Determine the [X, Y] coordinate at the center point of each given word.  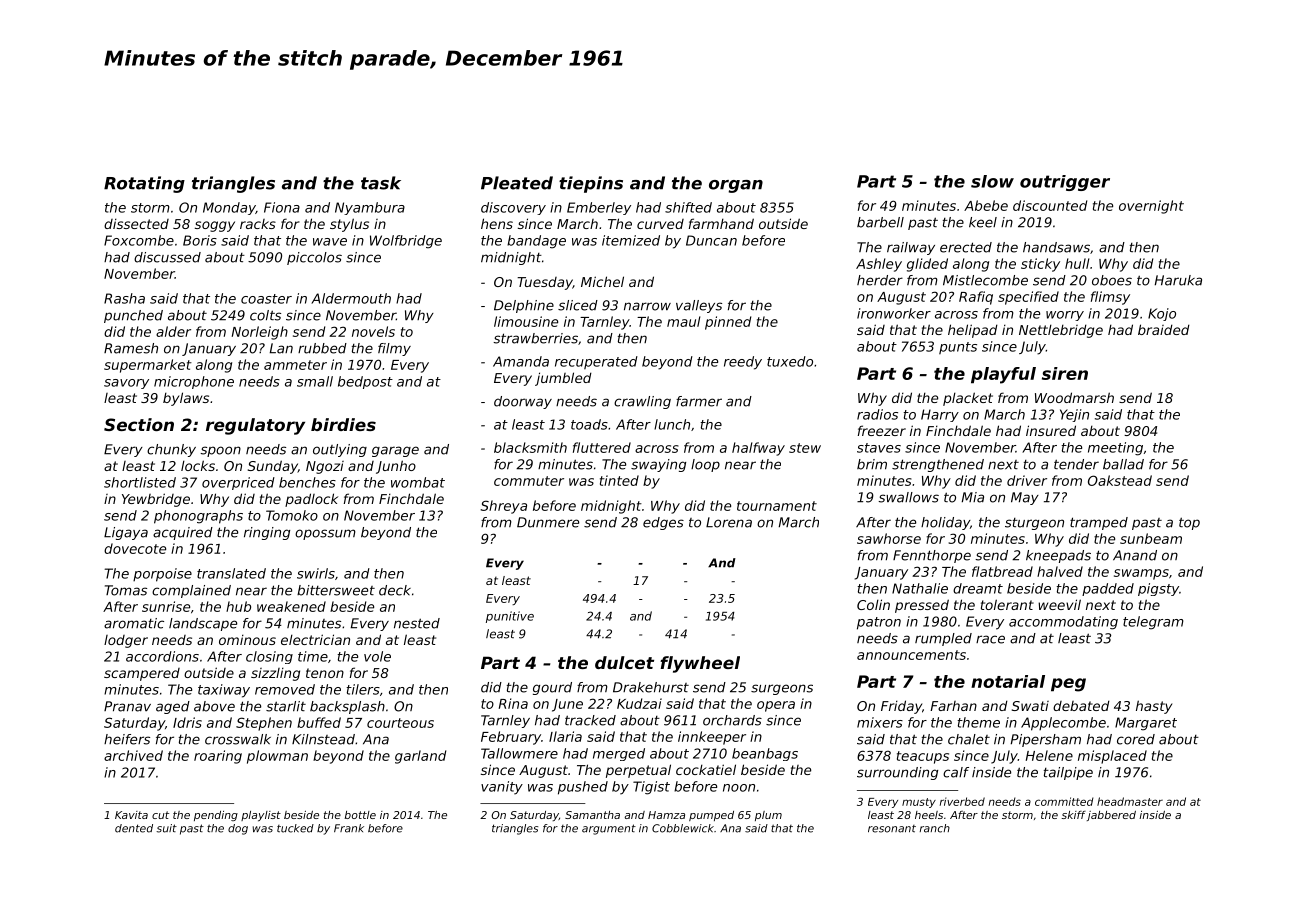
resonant [892, 829]
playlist [261, 816]
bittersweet [336, 590]
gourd [552, 688]
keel [983, 222]
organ [736, 186]
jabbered [1111, 816]
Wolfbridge [406, 242]
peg [1068, 685]
